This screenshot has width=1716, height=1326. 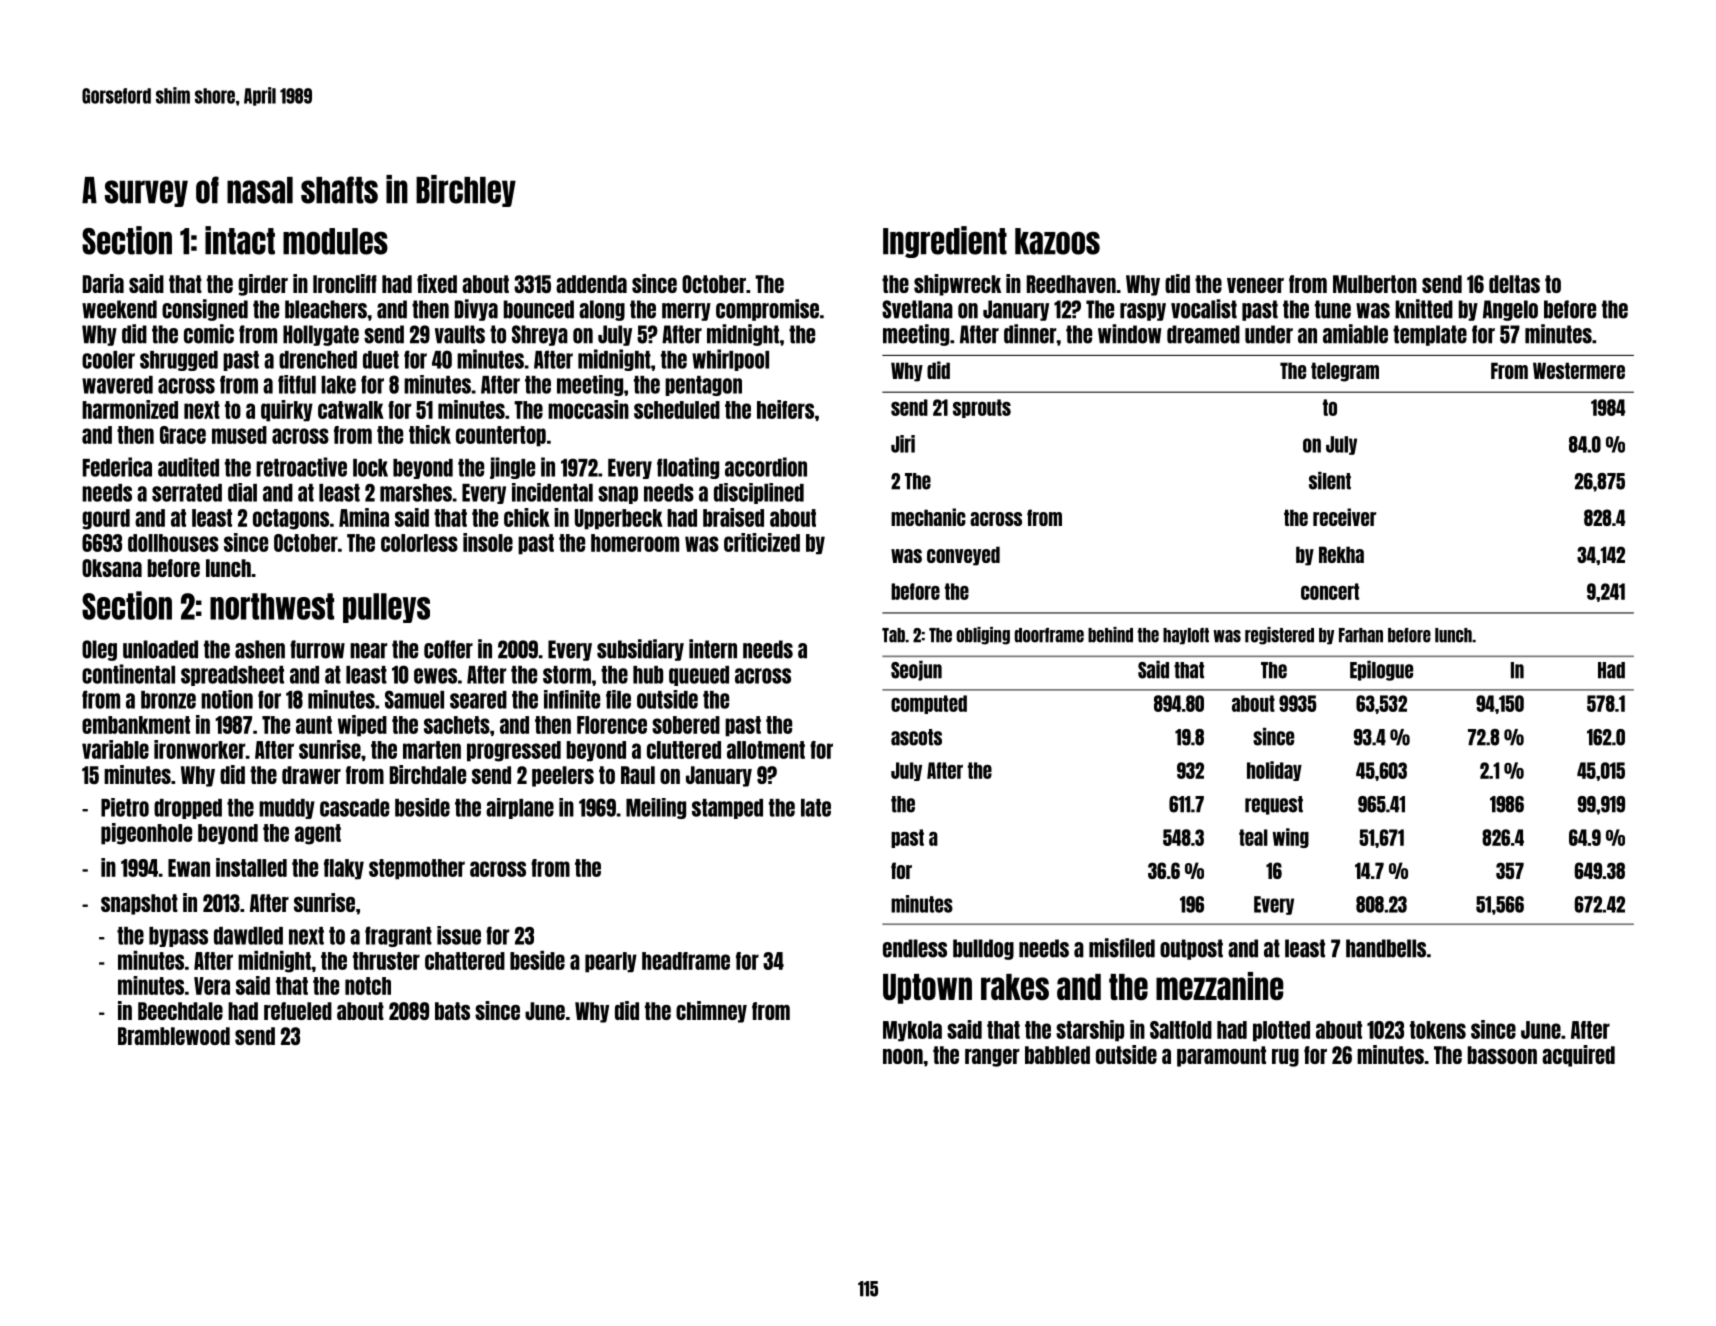 I want to click on pulleys, so click(x=386, y=608).
